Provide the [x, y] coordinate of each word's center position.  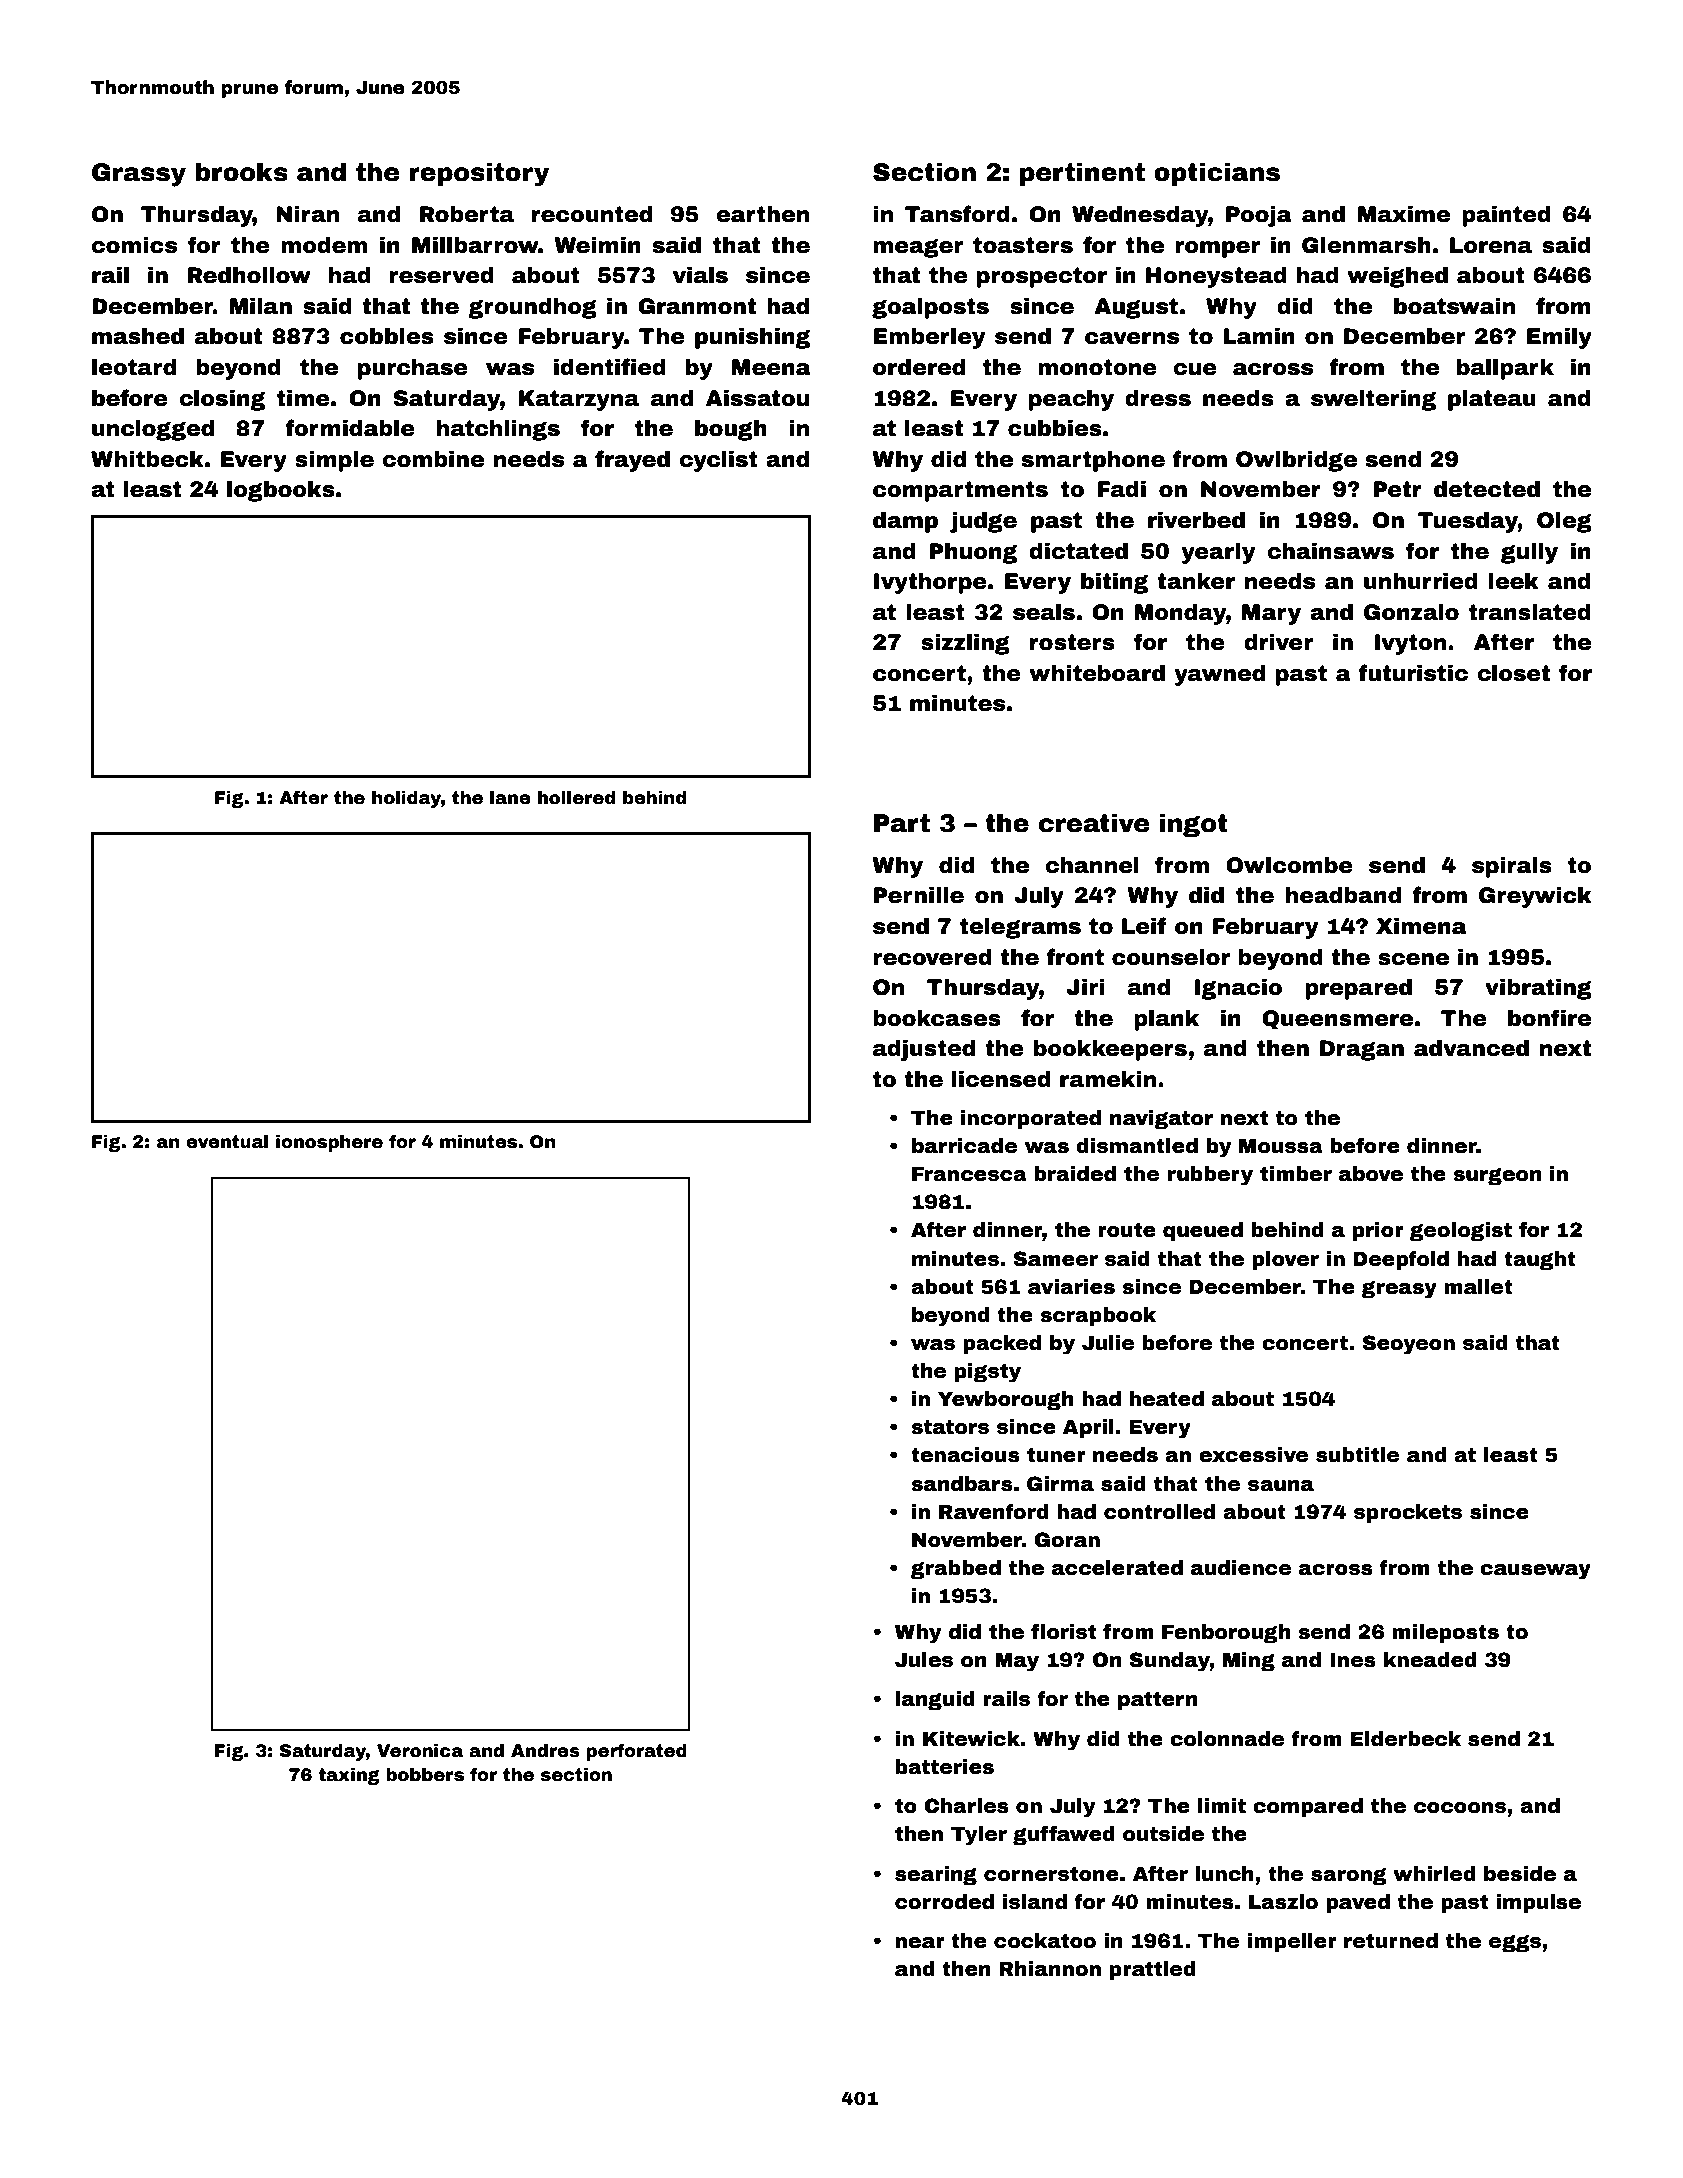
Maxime [1404, 214]
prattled [1153, 1970]
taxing [349, 1776]
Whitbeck [147, 459]
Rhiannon [1050, 1969]
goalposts [930, 308]
